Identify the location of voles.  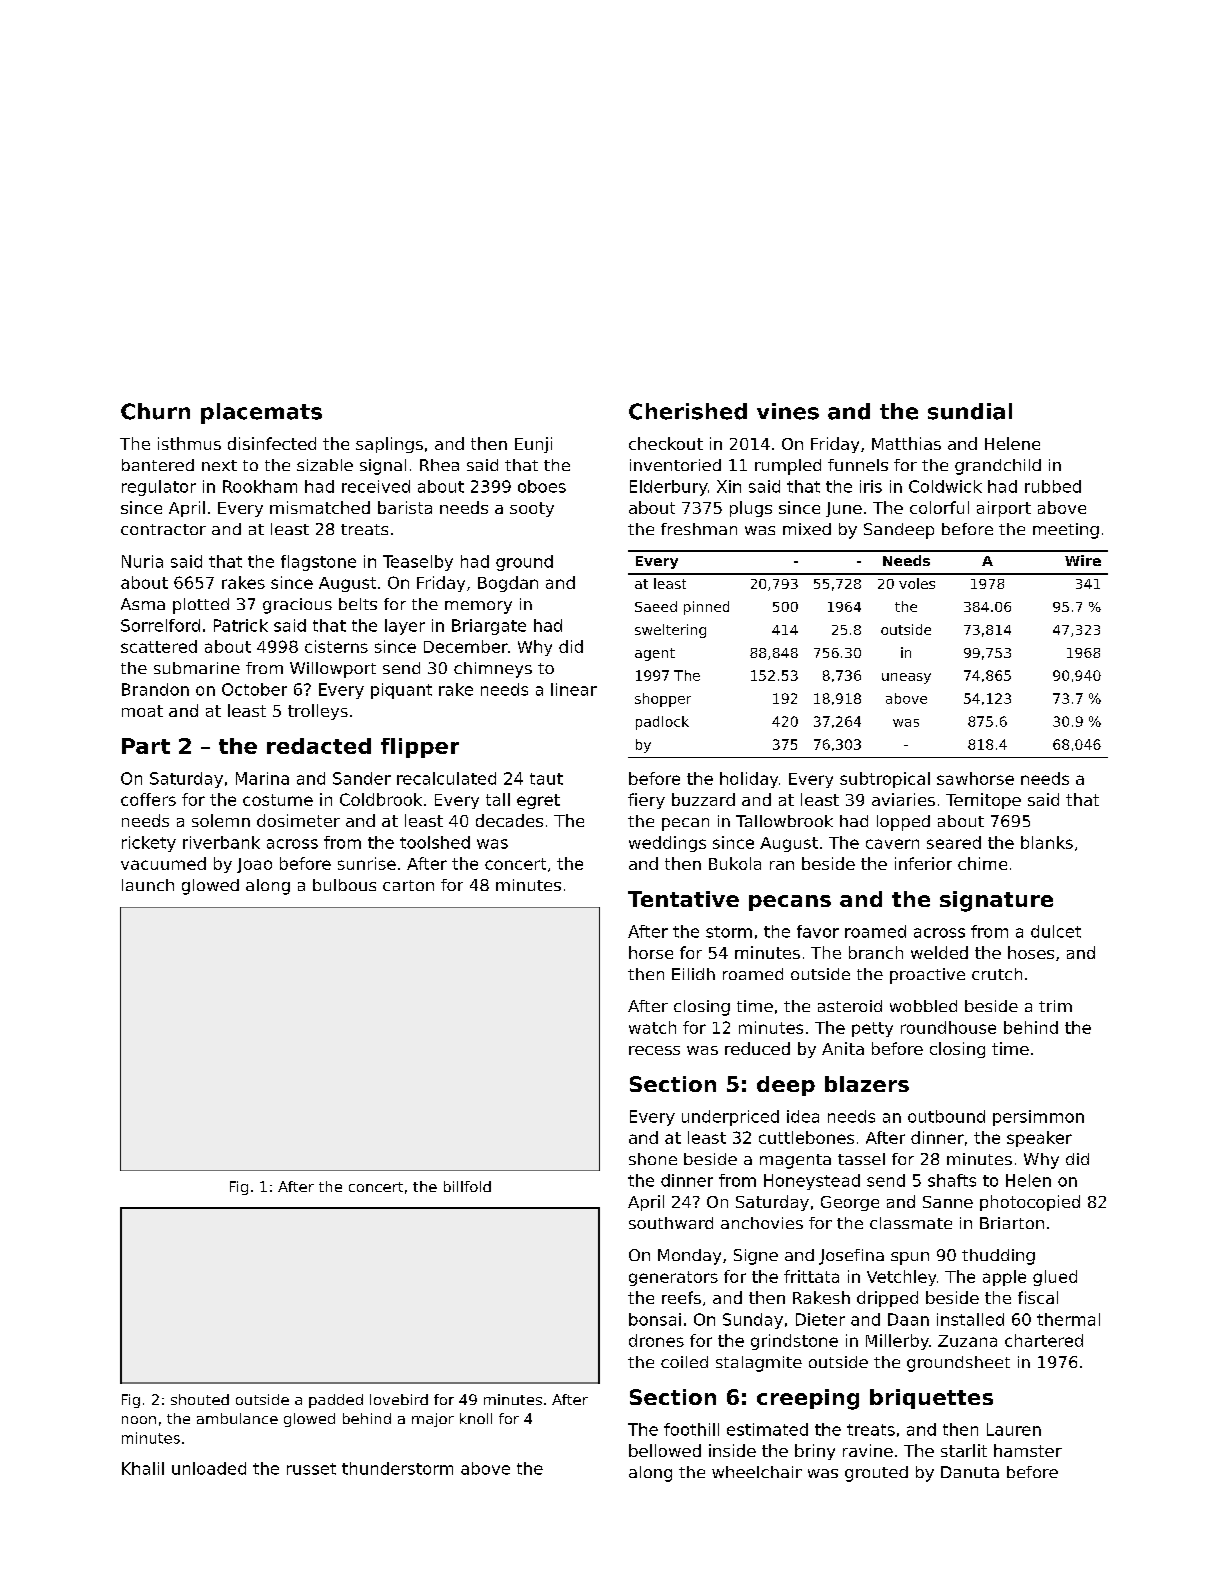
(917, 583).
